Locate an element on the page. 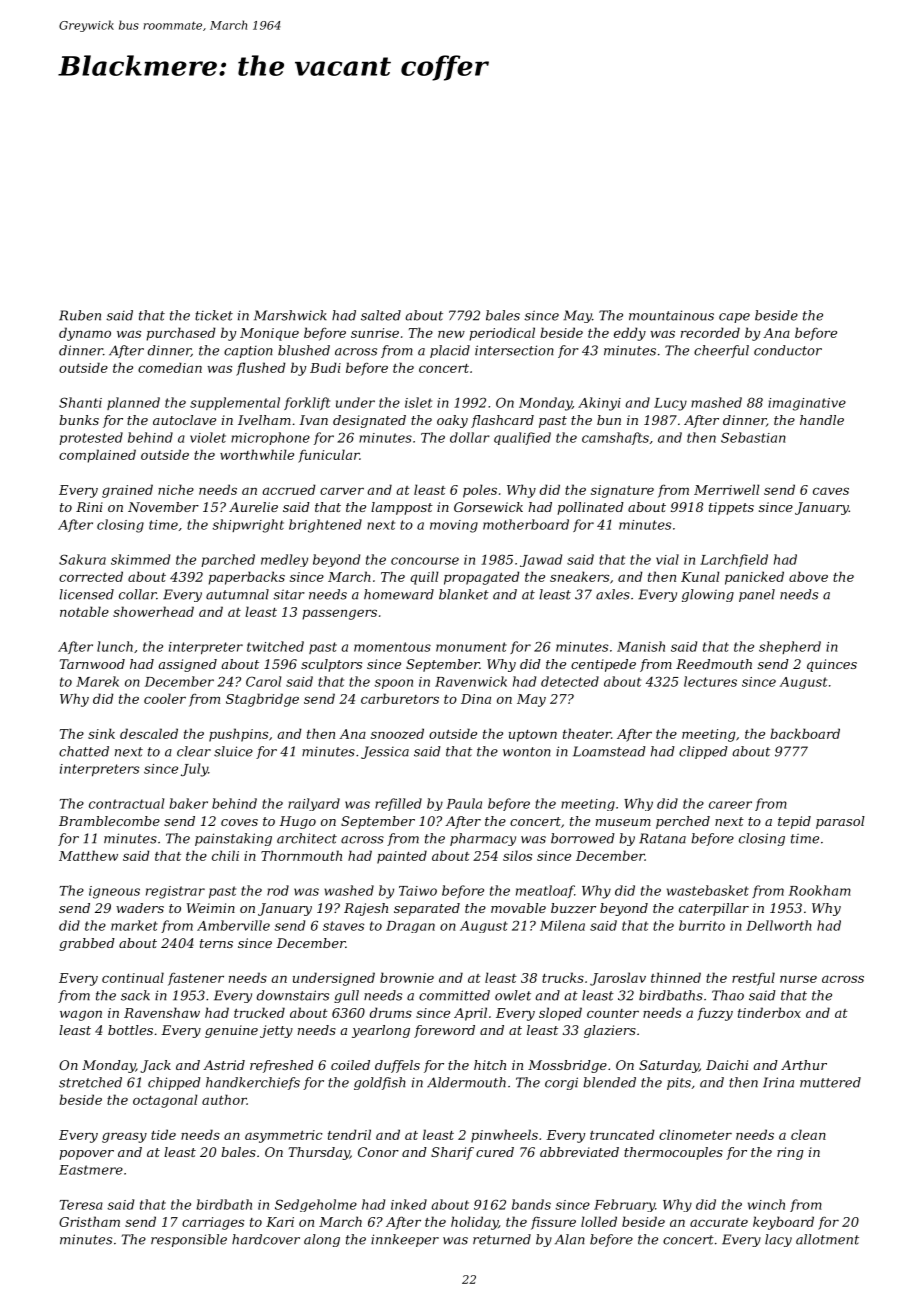 This page has height=1308, width=924. supplemental is located at coordinates (235, 403).
